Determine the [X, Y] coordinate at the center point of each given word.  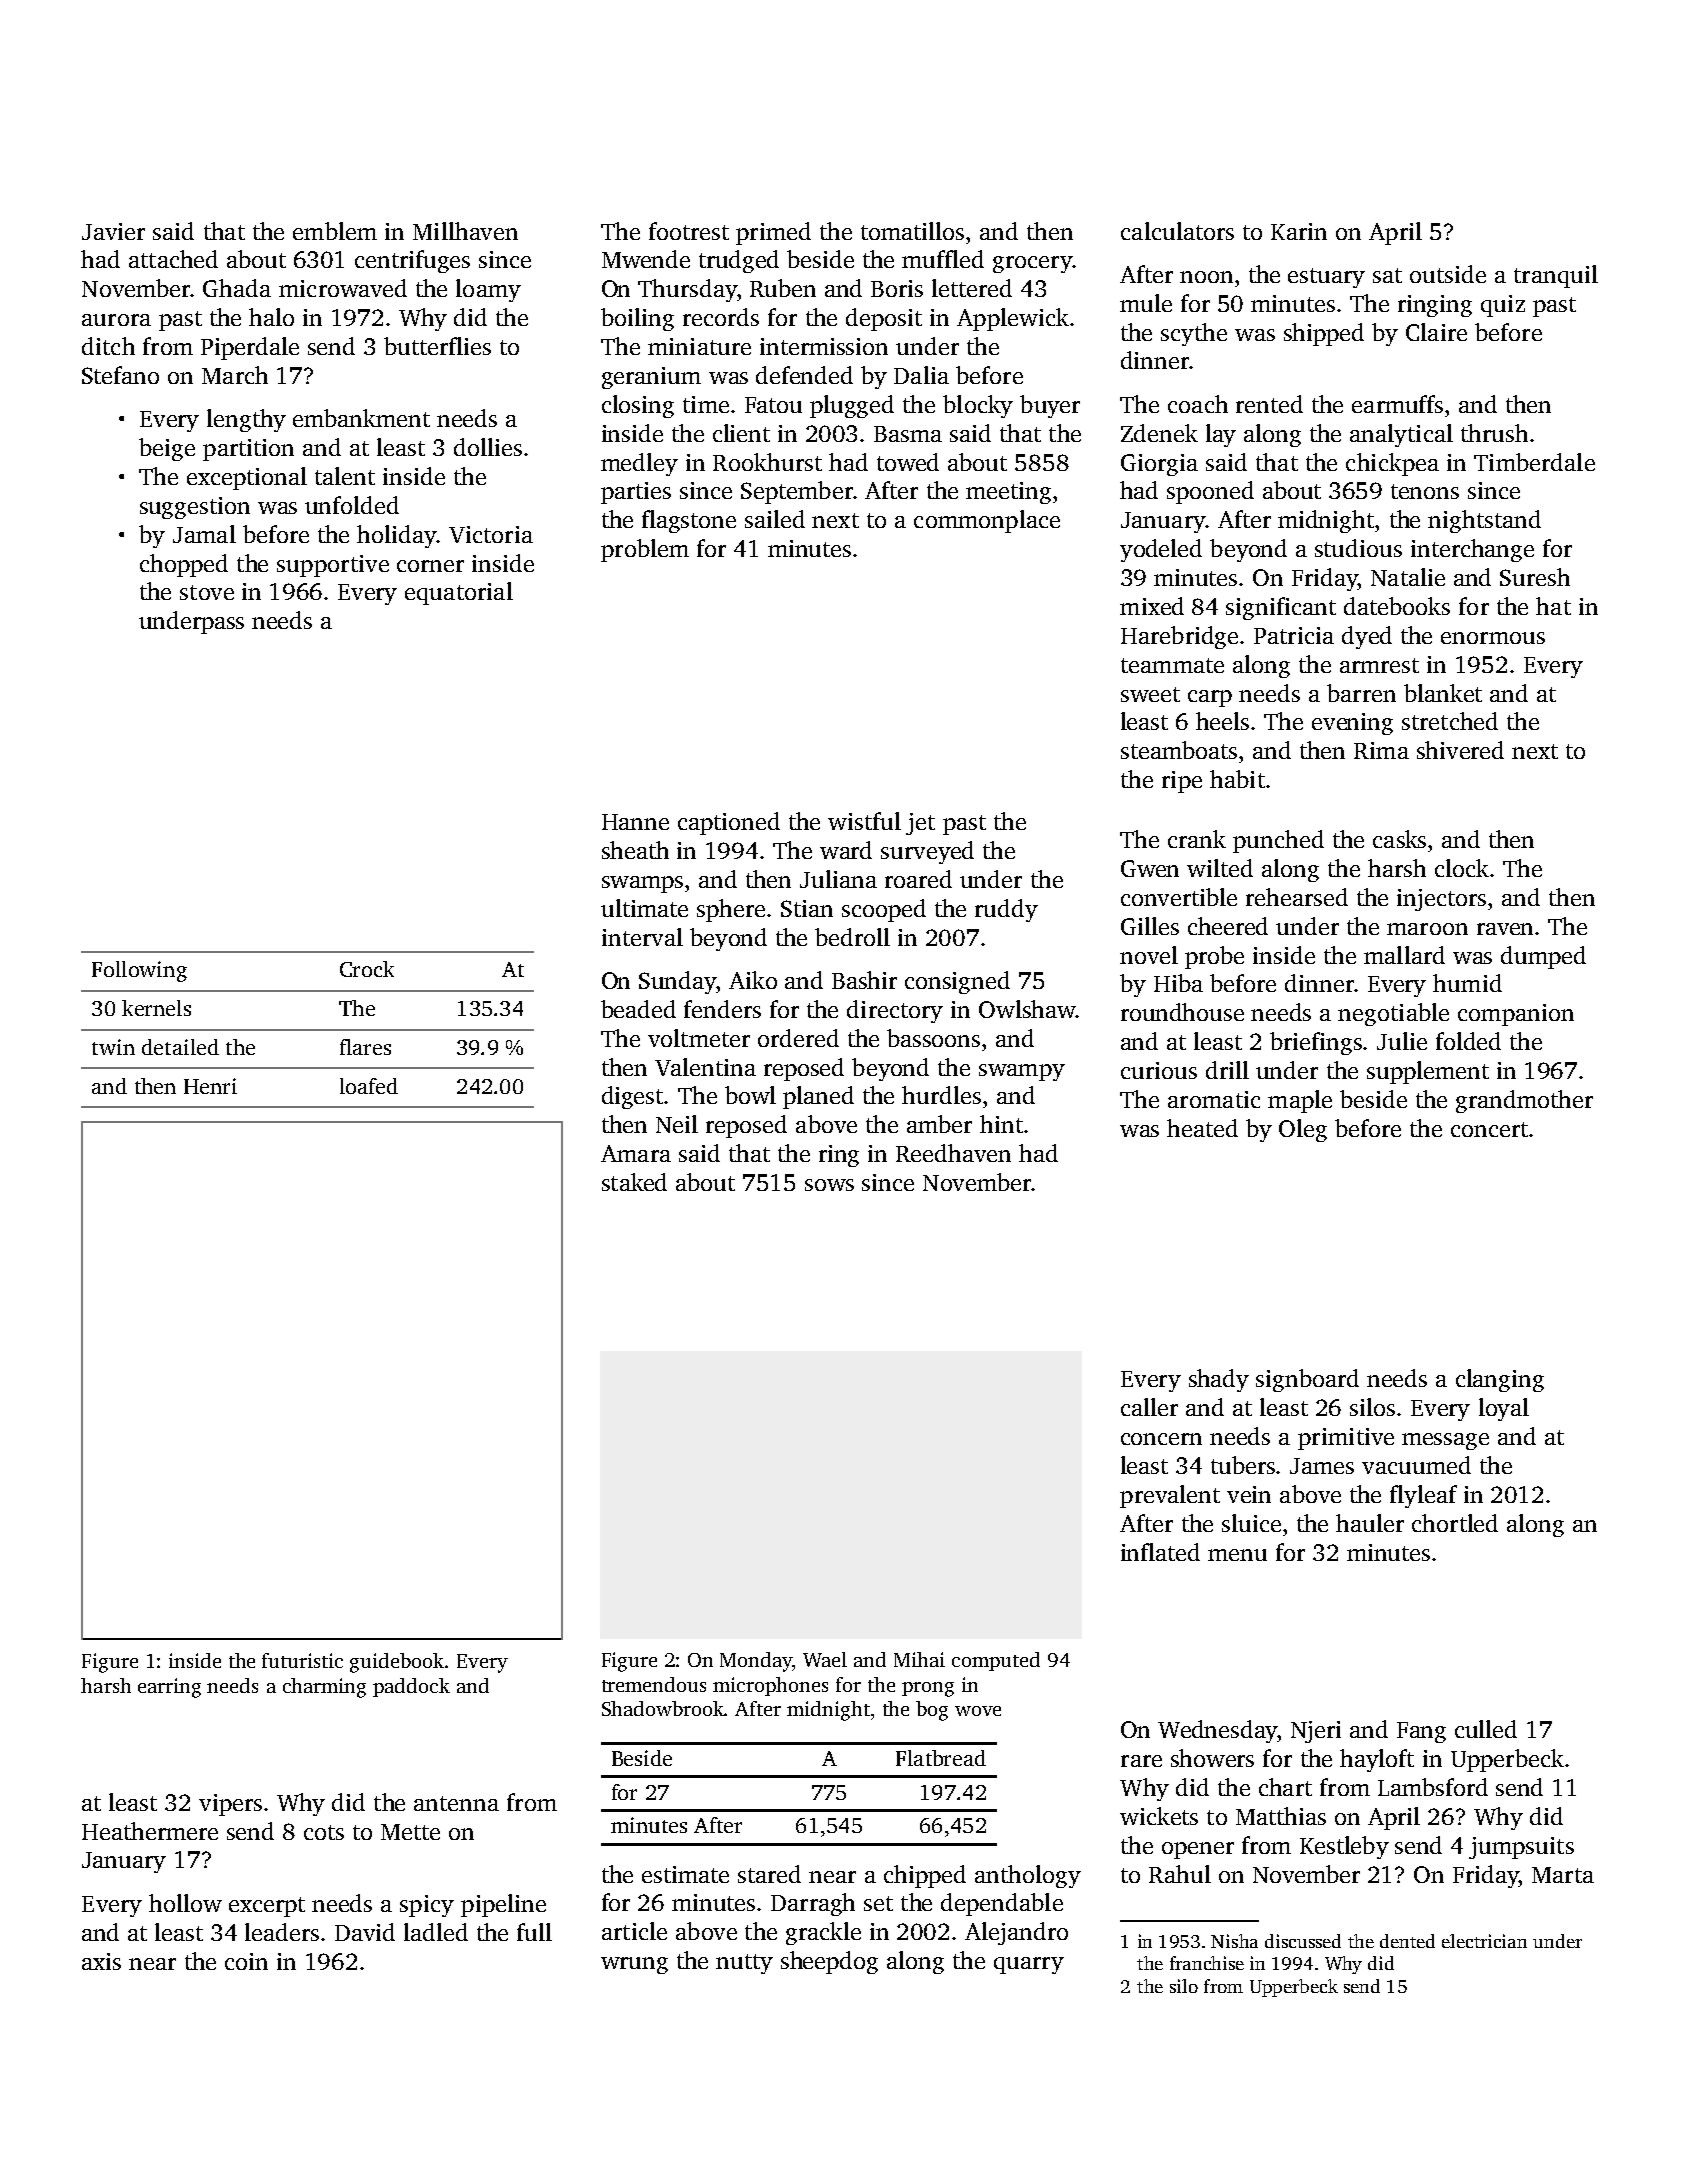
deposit [884, 319]
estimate [685, 1874]
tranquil [1556, 276]
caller [1149, 1407]
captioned [729, 823]
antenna [456, 1803]
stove [207, 592]
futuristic [302, 1660]
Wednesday [1217, 1731]
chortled [1455, 1523]
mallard [1404, 955]
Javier [113, 231]
